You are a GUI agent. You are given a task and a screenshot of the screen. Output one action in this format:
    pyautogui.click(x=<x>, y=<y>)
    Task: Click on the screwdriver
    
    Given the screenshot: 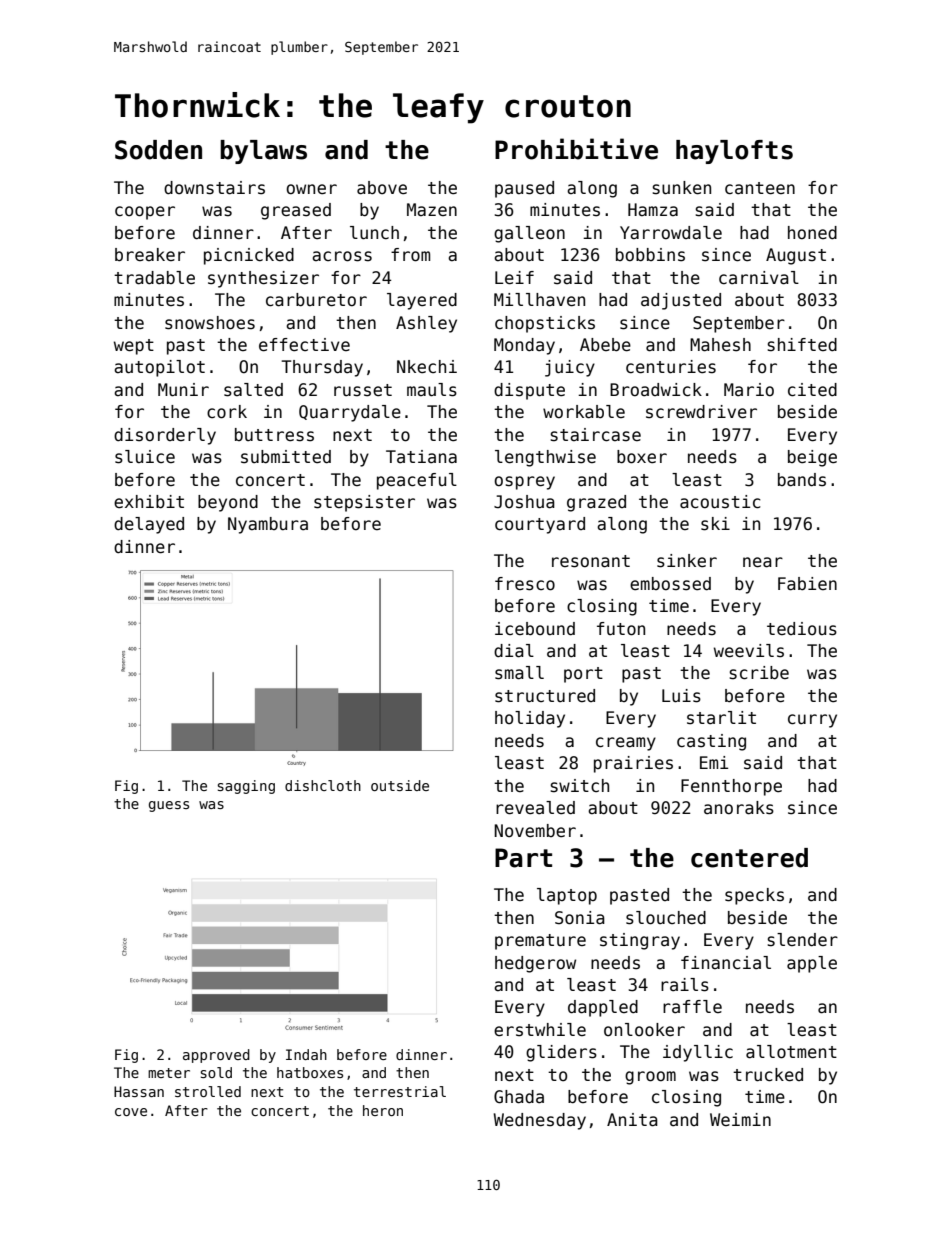 What is the action you would take?
    pyautogui.click(x=701, y=412)
